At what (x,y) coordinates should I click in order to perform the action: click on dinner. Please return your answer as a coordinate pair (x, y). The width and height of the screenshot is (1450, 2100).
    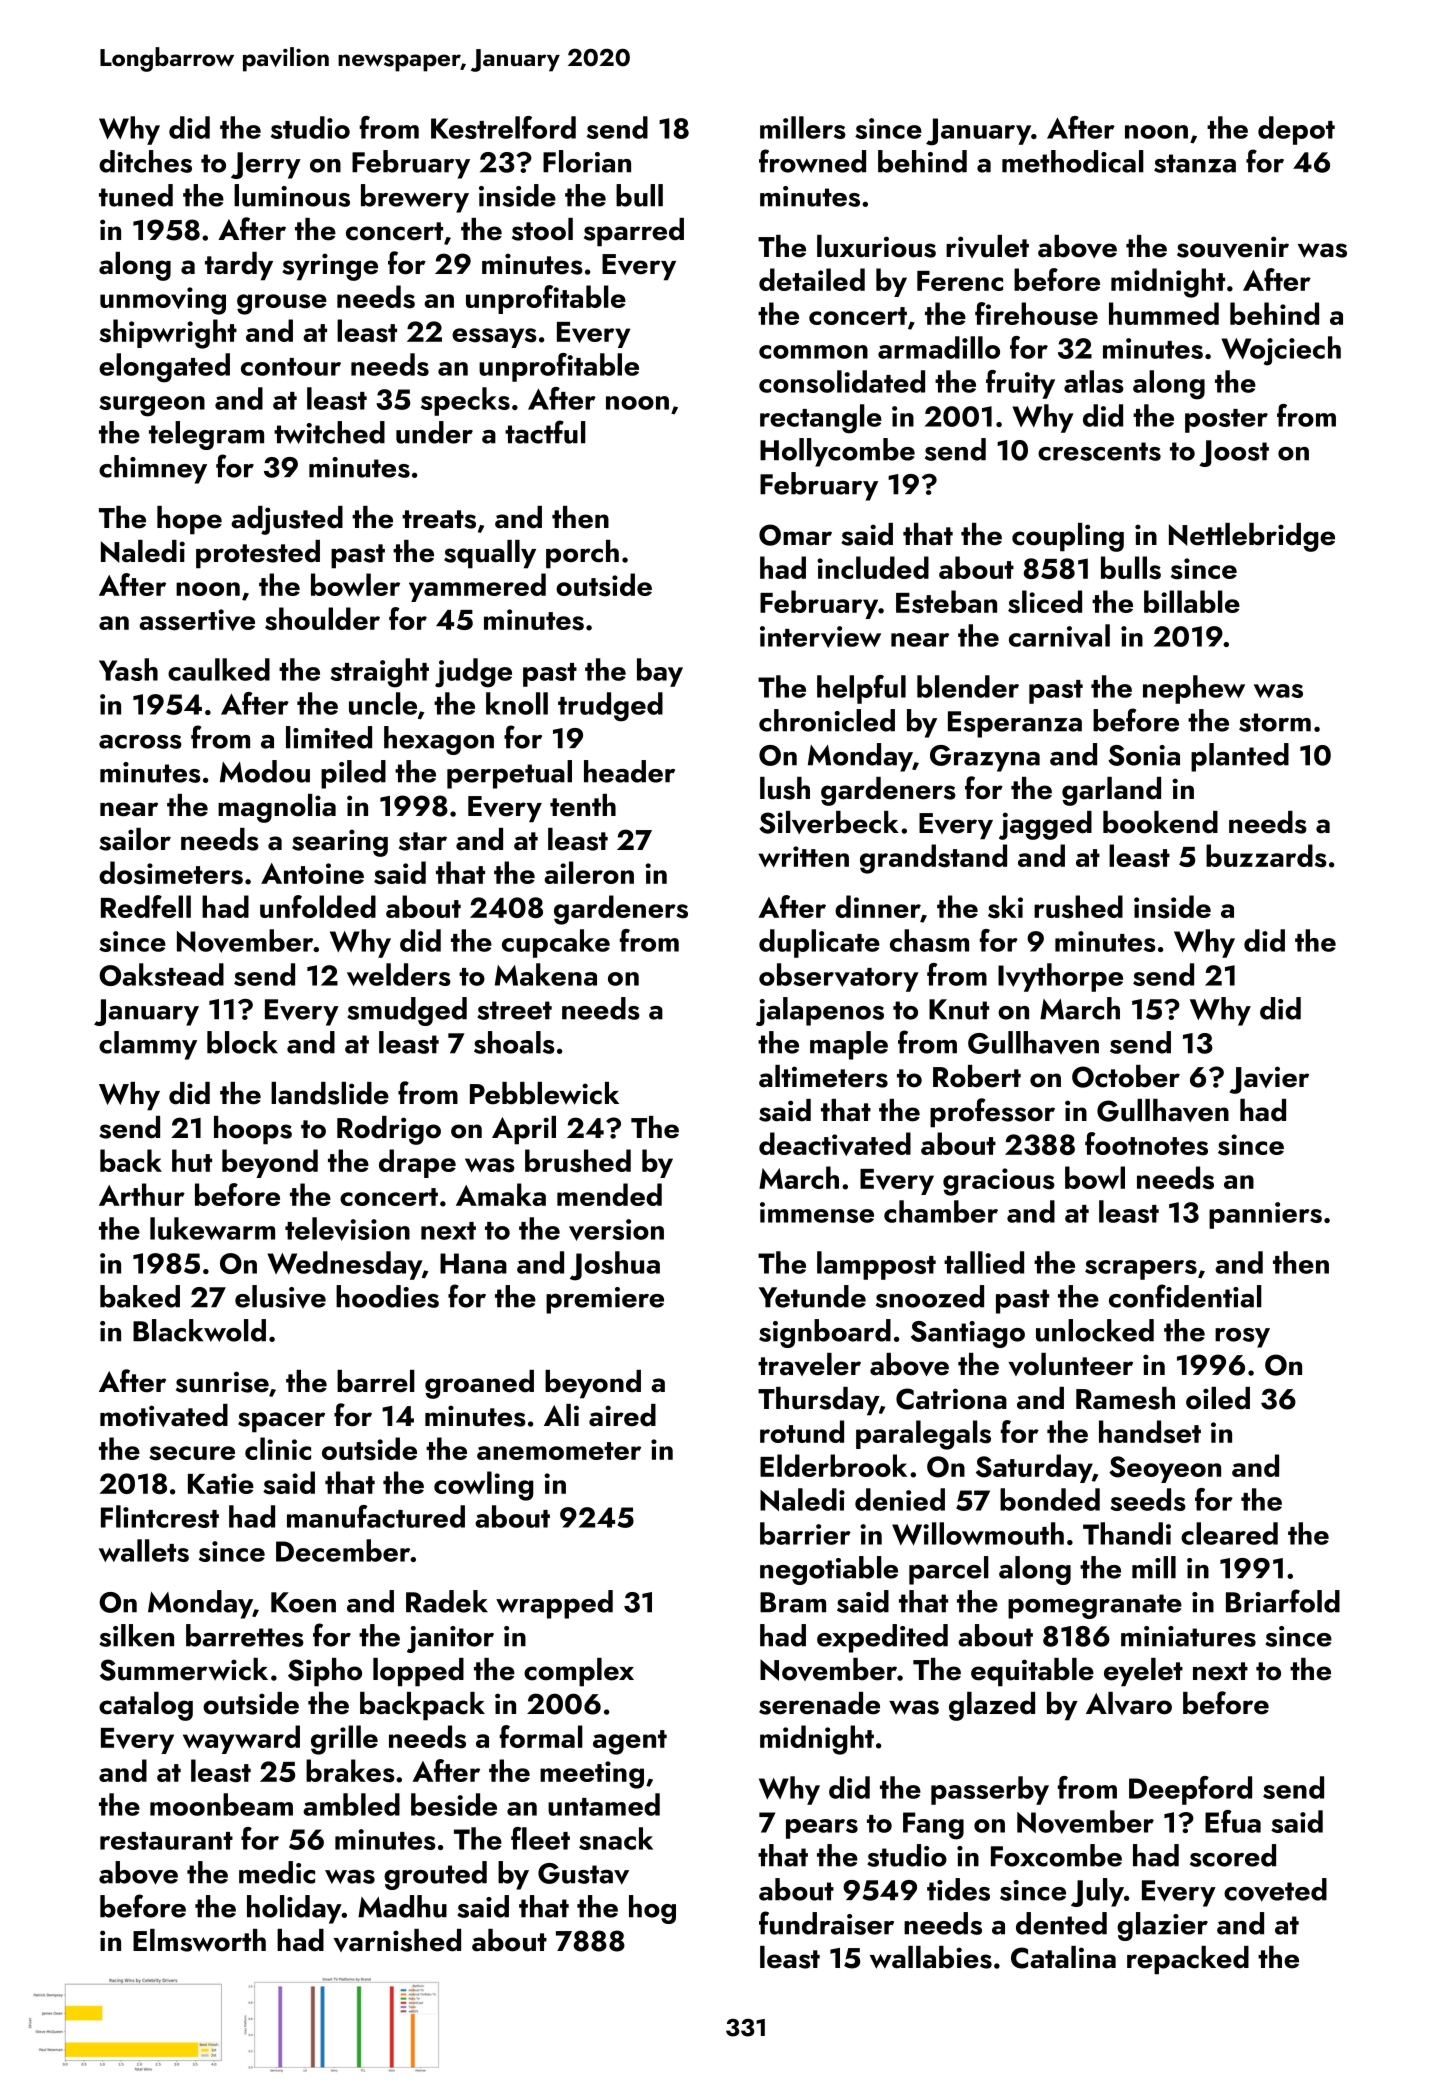
    Looking at the image, I should click on (878, 908).
